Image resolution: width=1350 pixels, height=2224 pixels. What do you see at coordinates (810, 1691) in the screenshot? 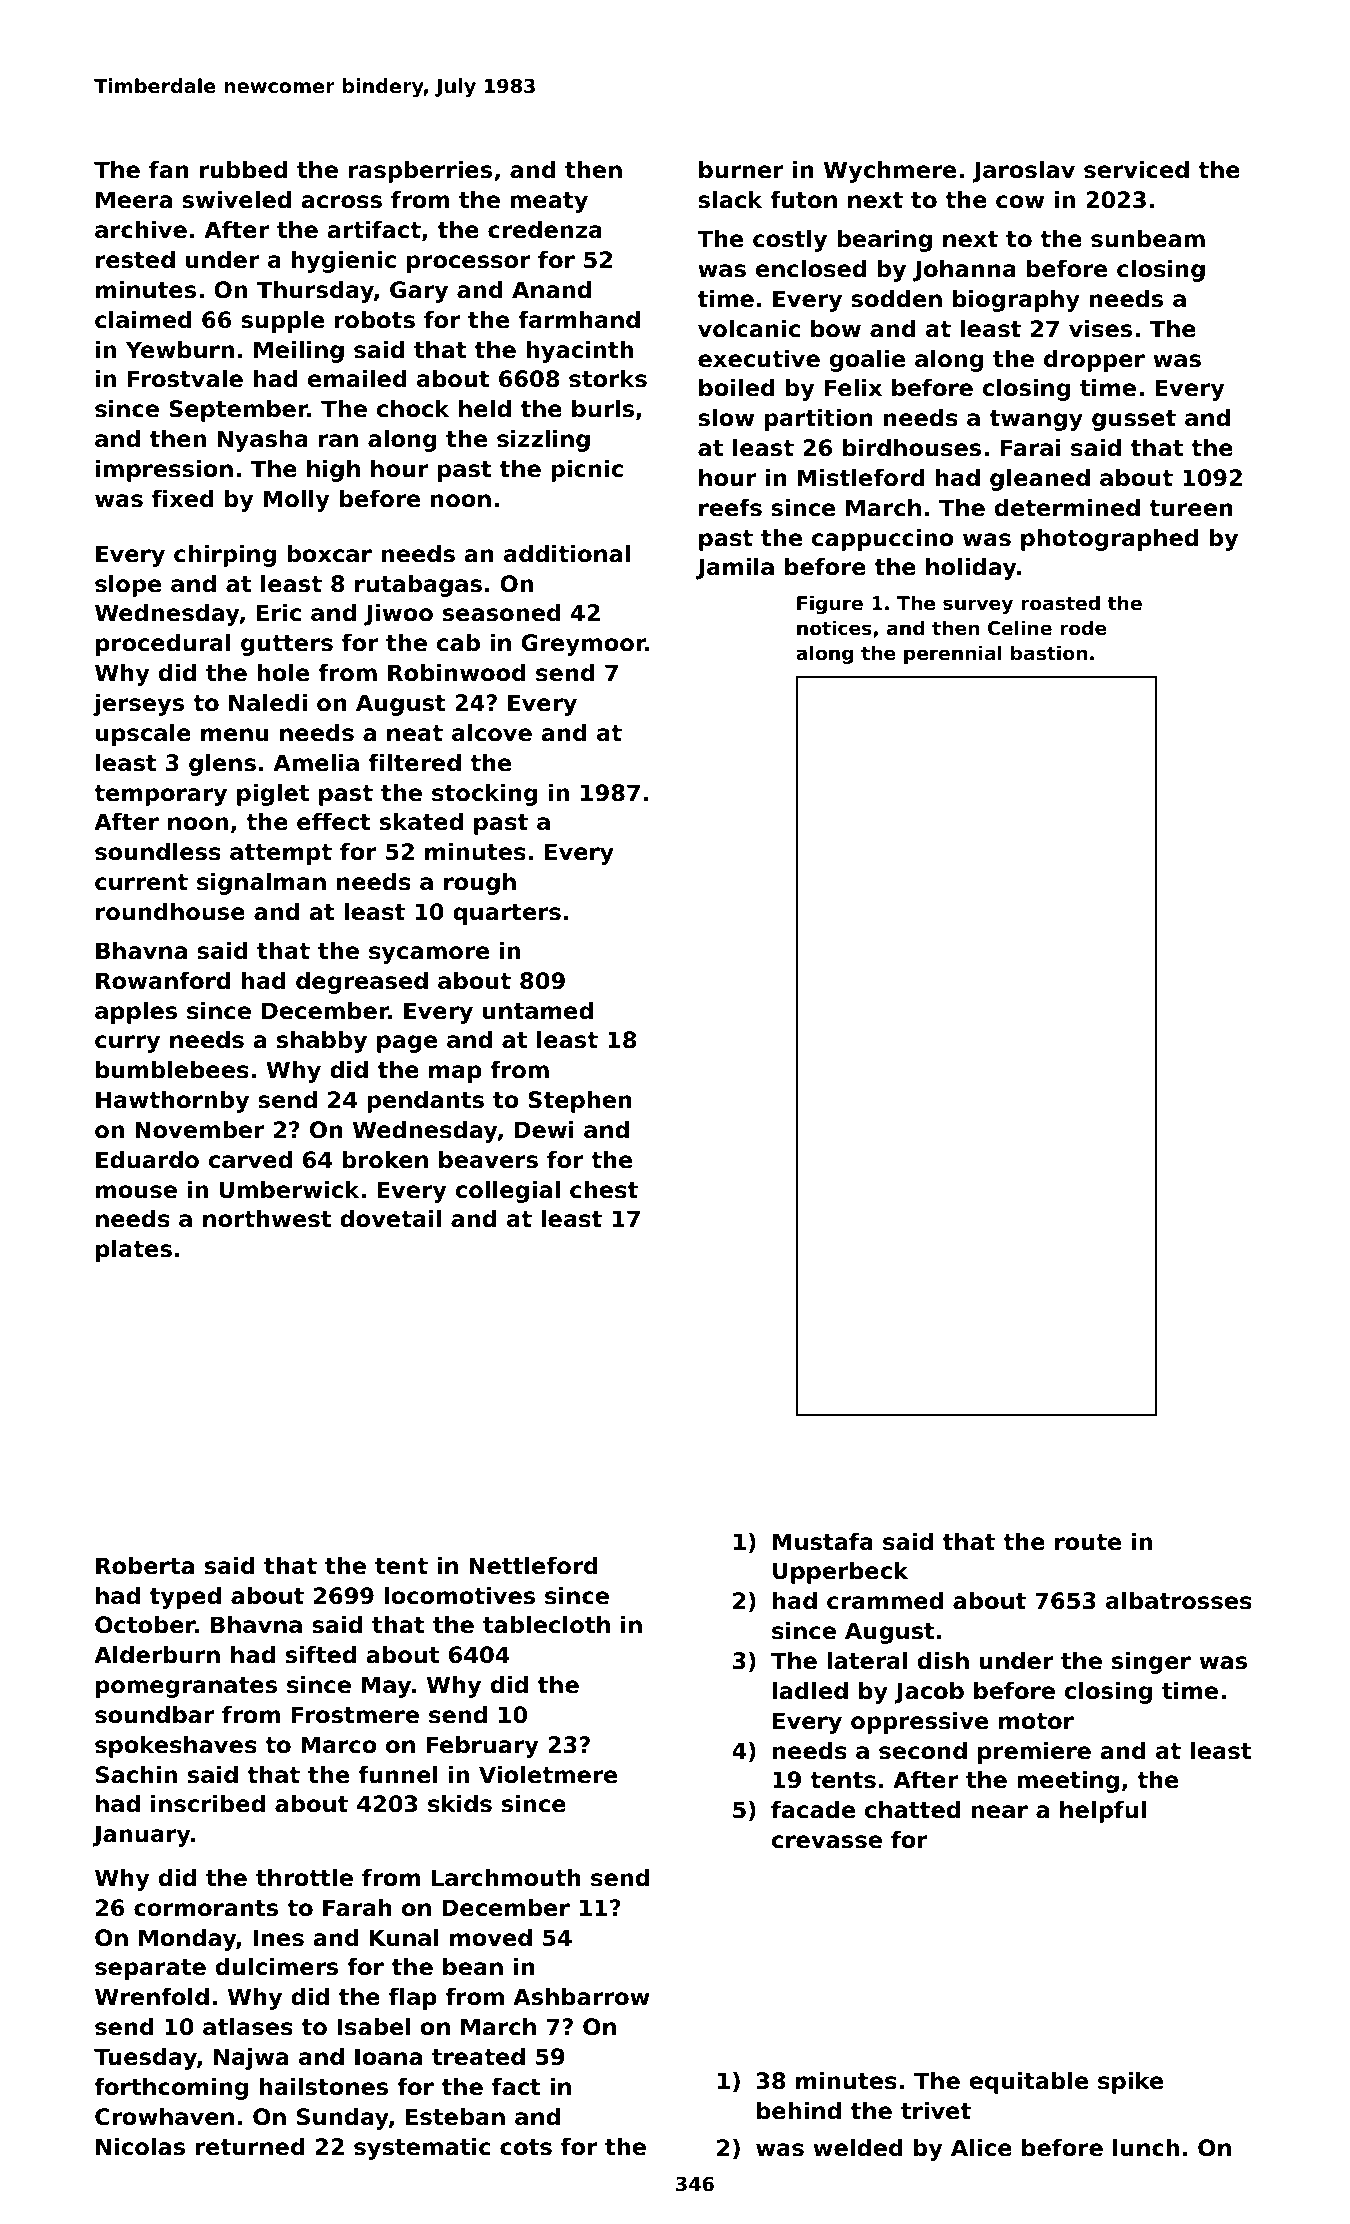
I see `ladled` at bounding box center [810, 1691].
